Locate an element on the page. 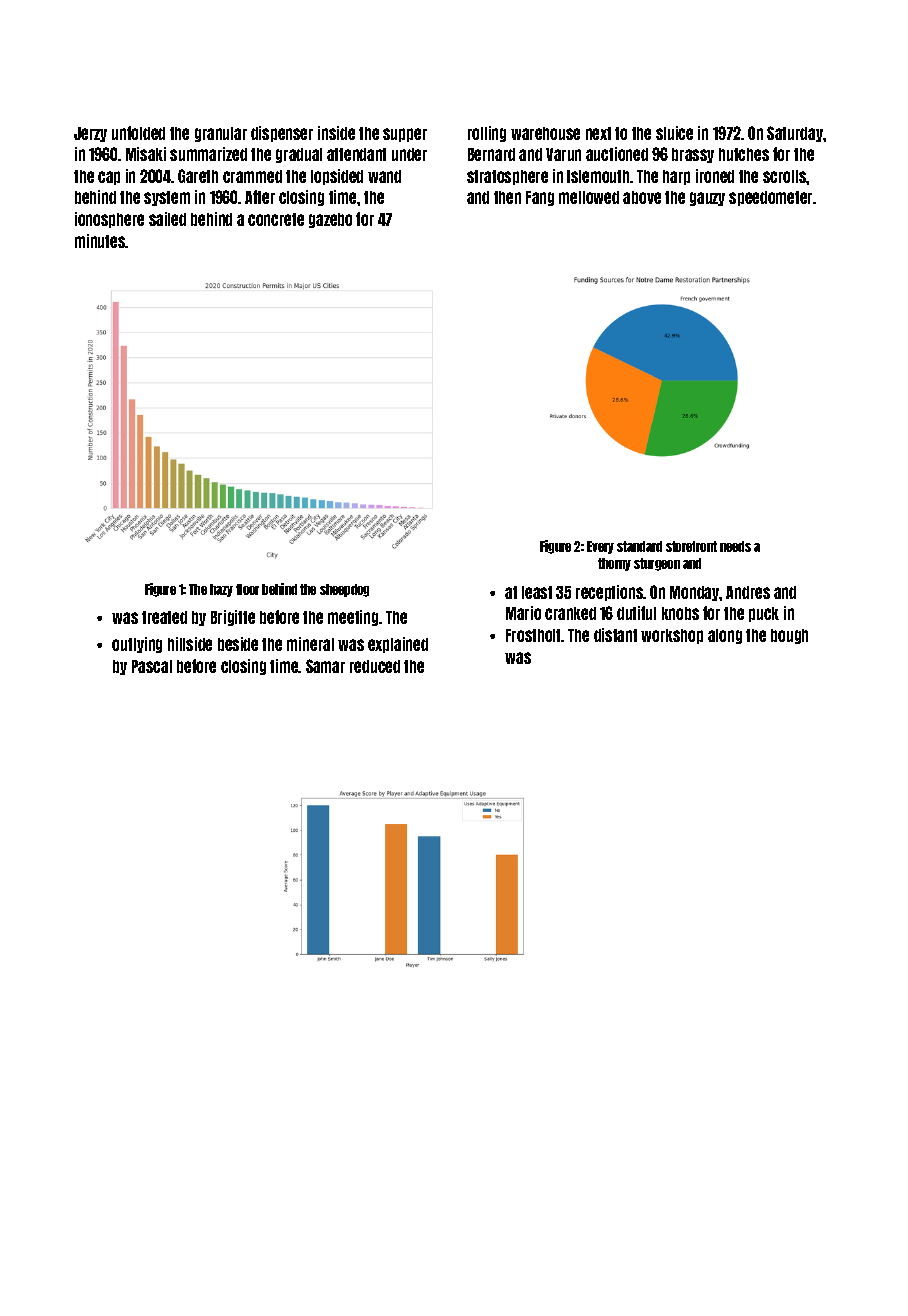 This document has width=908, height=1316. hazy is located at coordinates (221, 590).
